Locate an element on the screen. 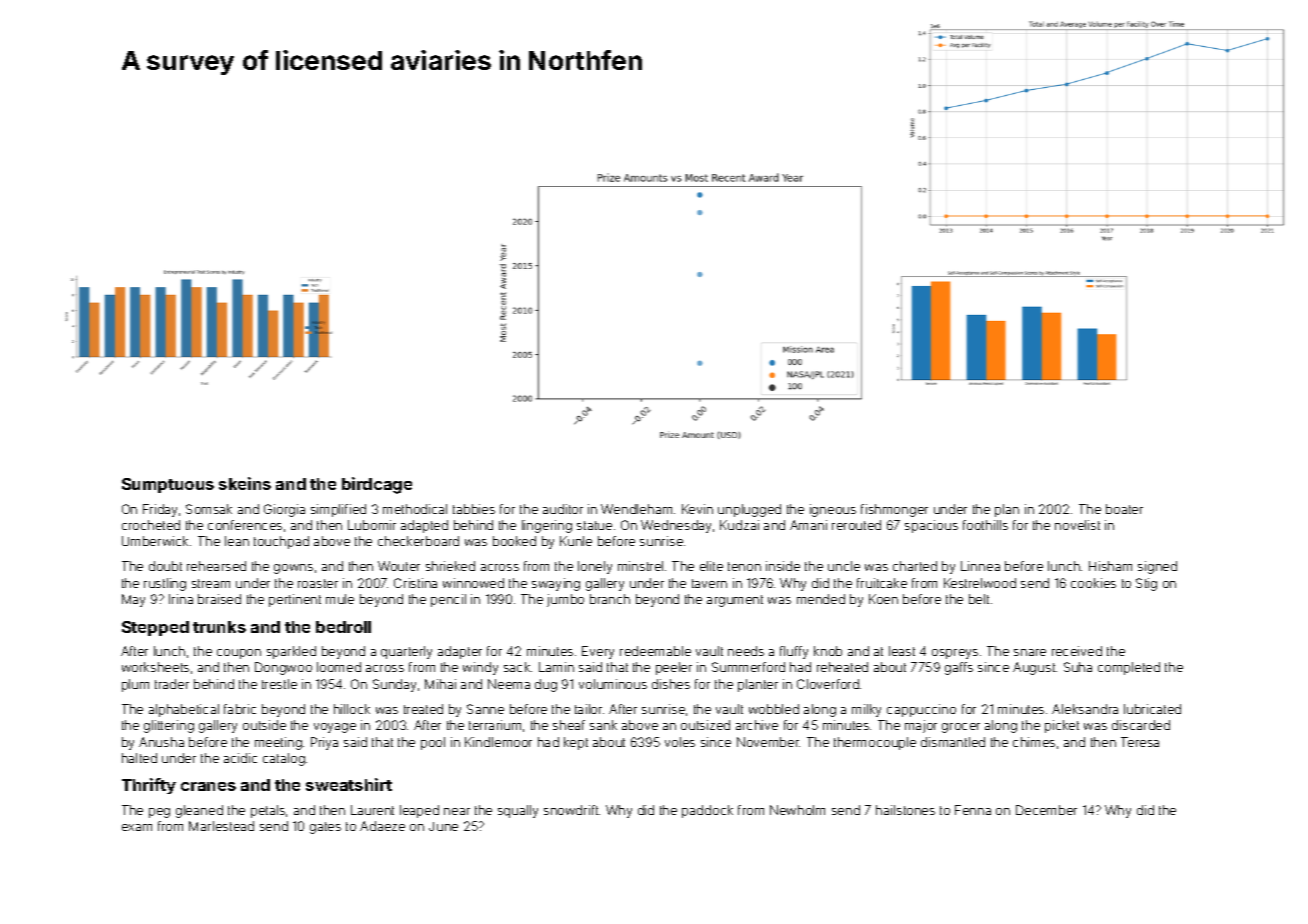  lingering is located at coordinates (547, 526).
